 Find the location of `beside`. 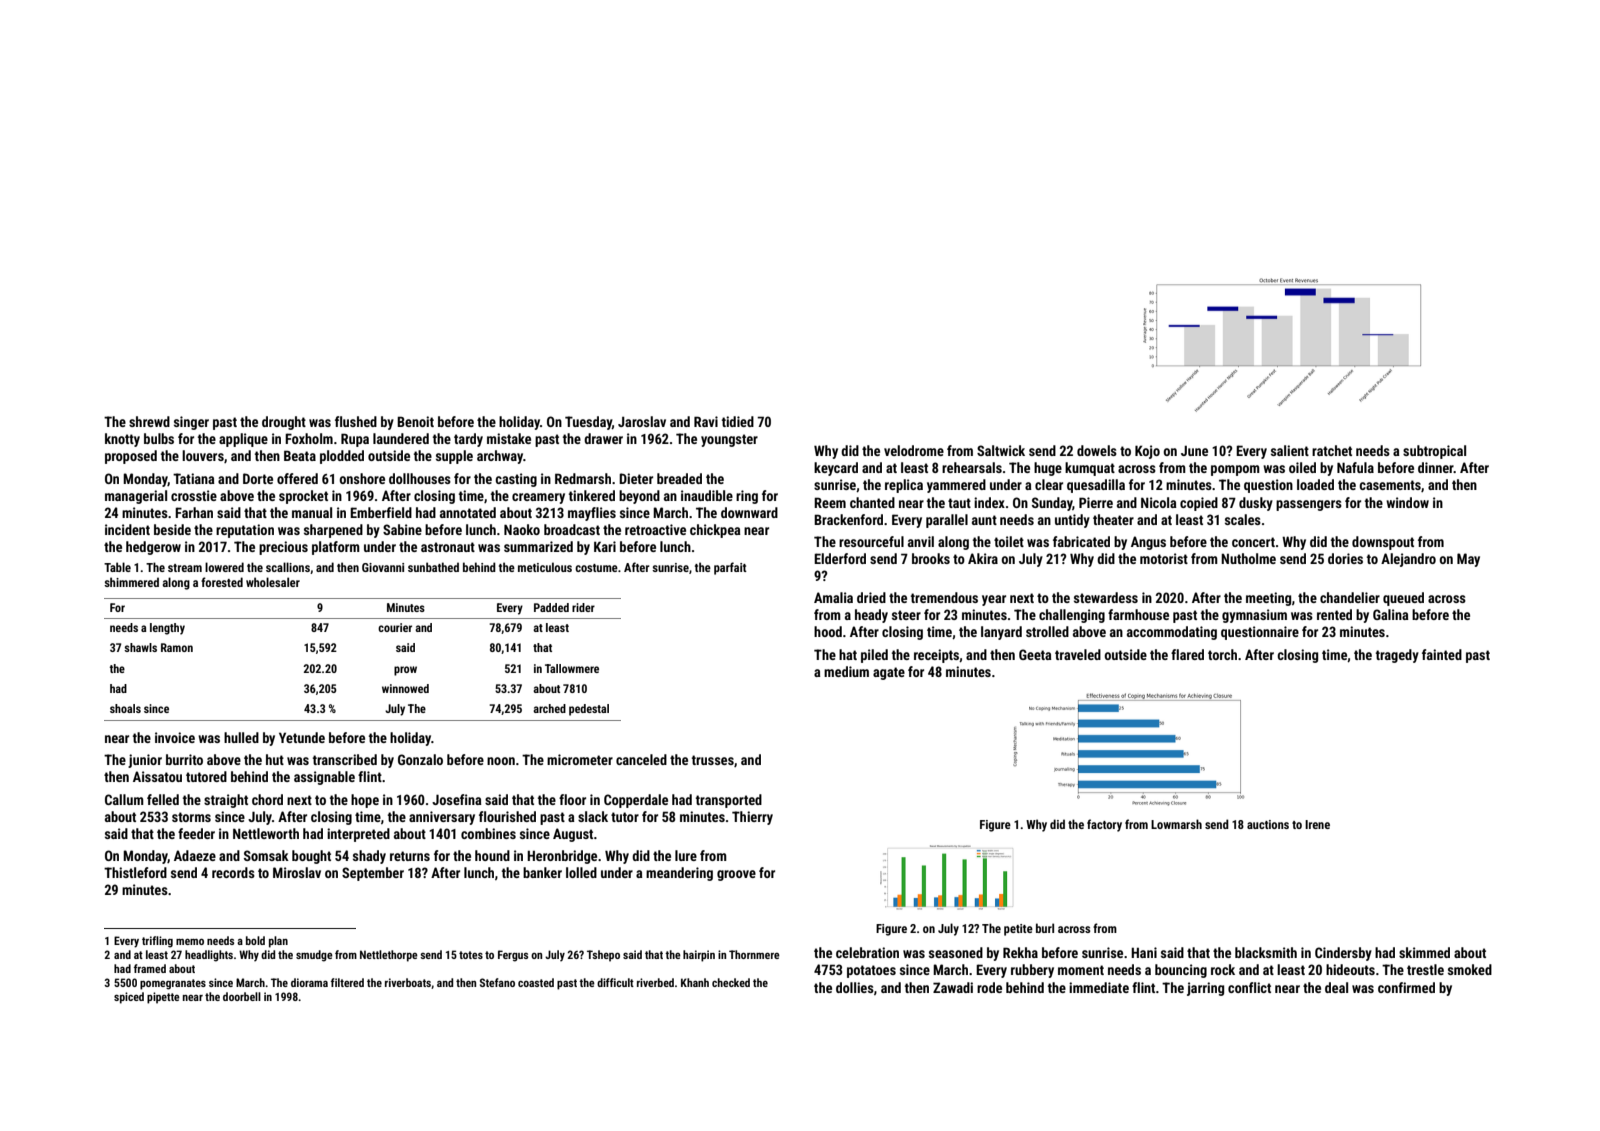

beside is located at coordinates (172, 529).
